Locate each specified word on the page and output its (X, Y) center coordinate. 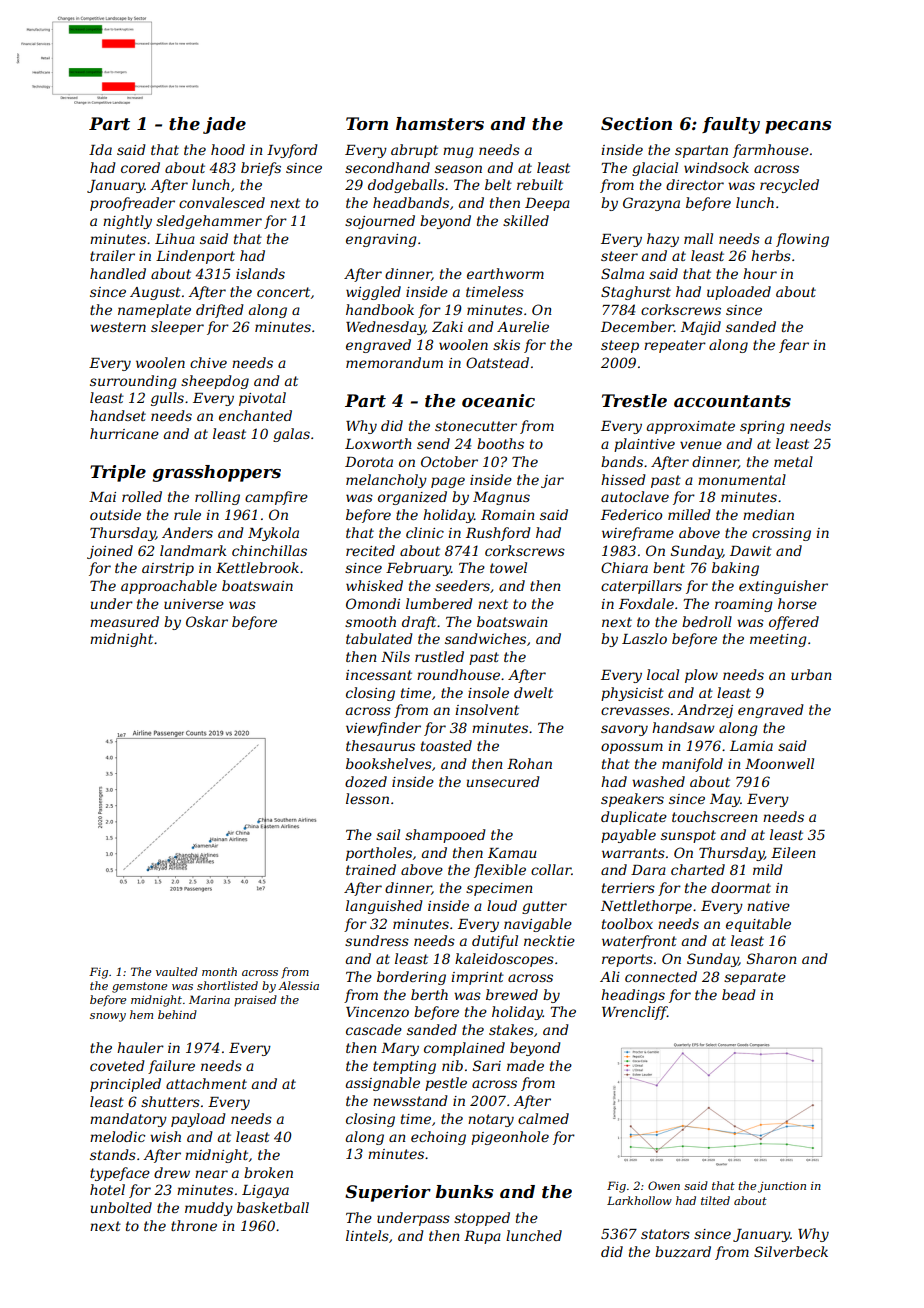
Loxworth (378, 443)
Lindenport (195, 257)
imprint (477, 978)
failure (171, 1067)
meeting (778, 640)
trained (371, 869)
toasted (446, 745)
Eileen (793, 852)
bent (669, 567)
